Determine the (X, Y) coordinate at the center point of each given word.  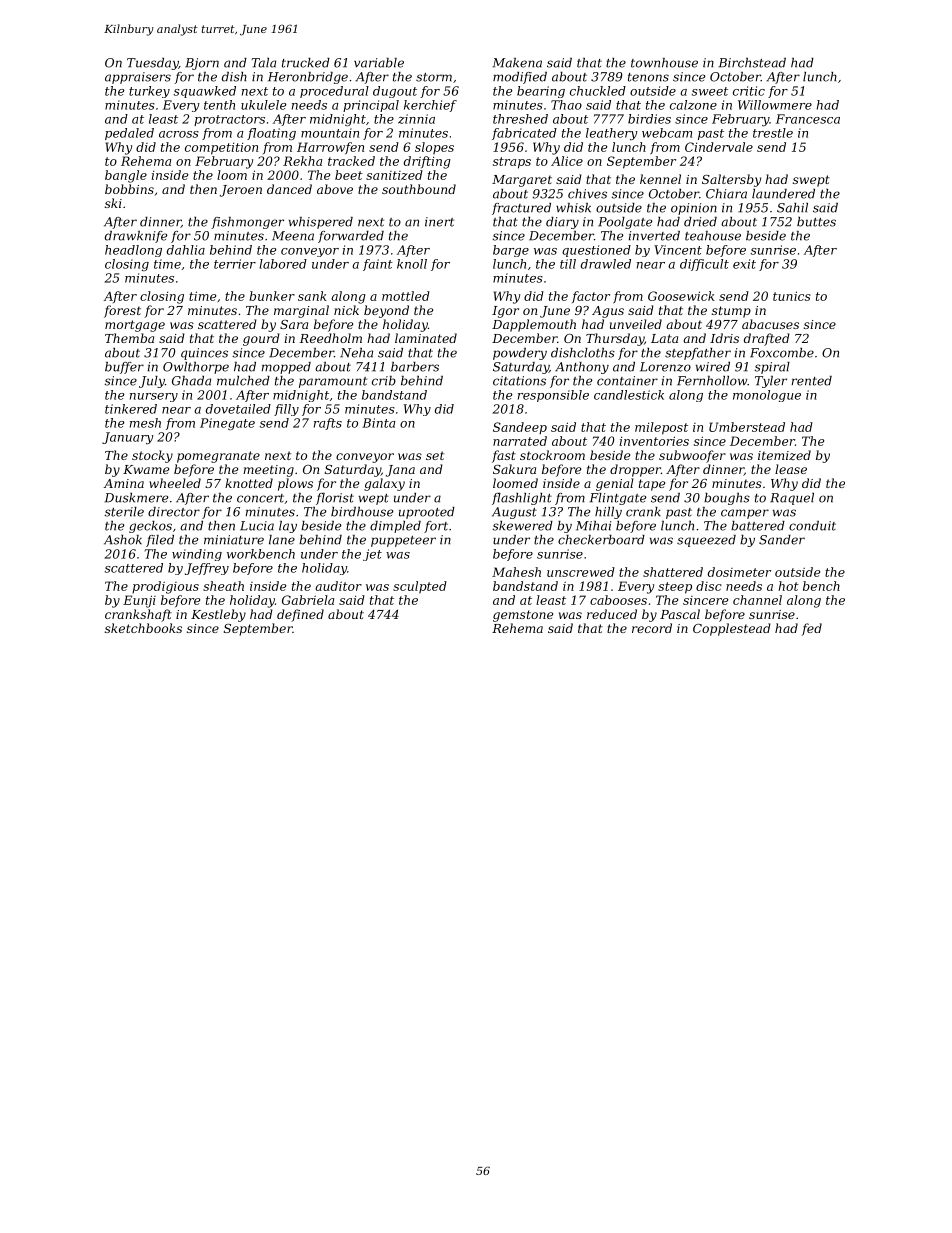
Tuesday (152, 64)
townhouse (664, 63)
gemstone (523, 616)
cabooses (618, 600)
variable (379, 63)
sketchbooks (143, 628)
